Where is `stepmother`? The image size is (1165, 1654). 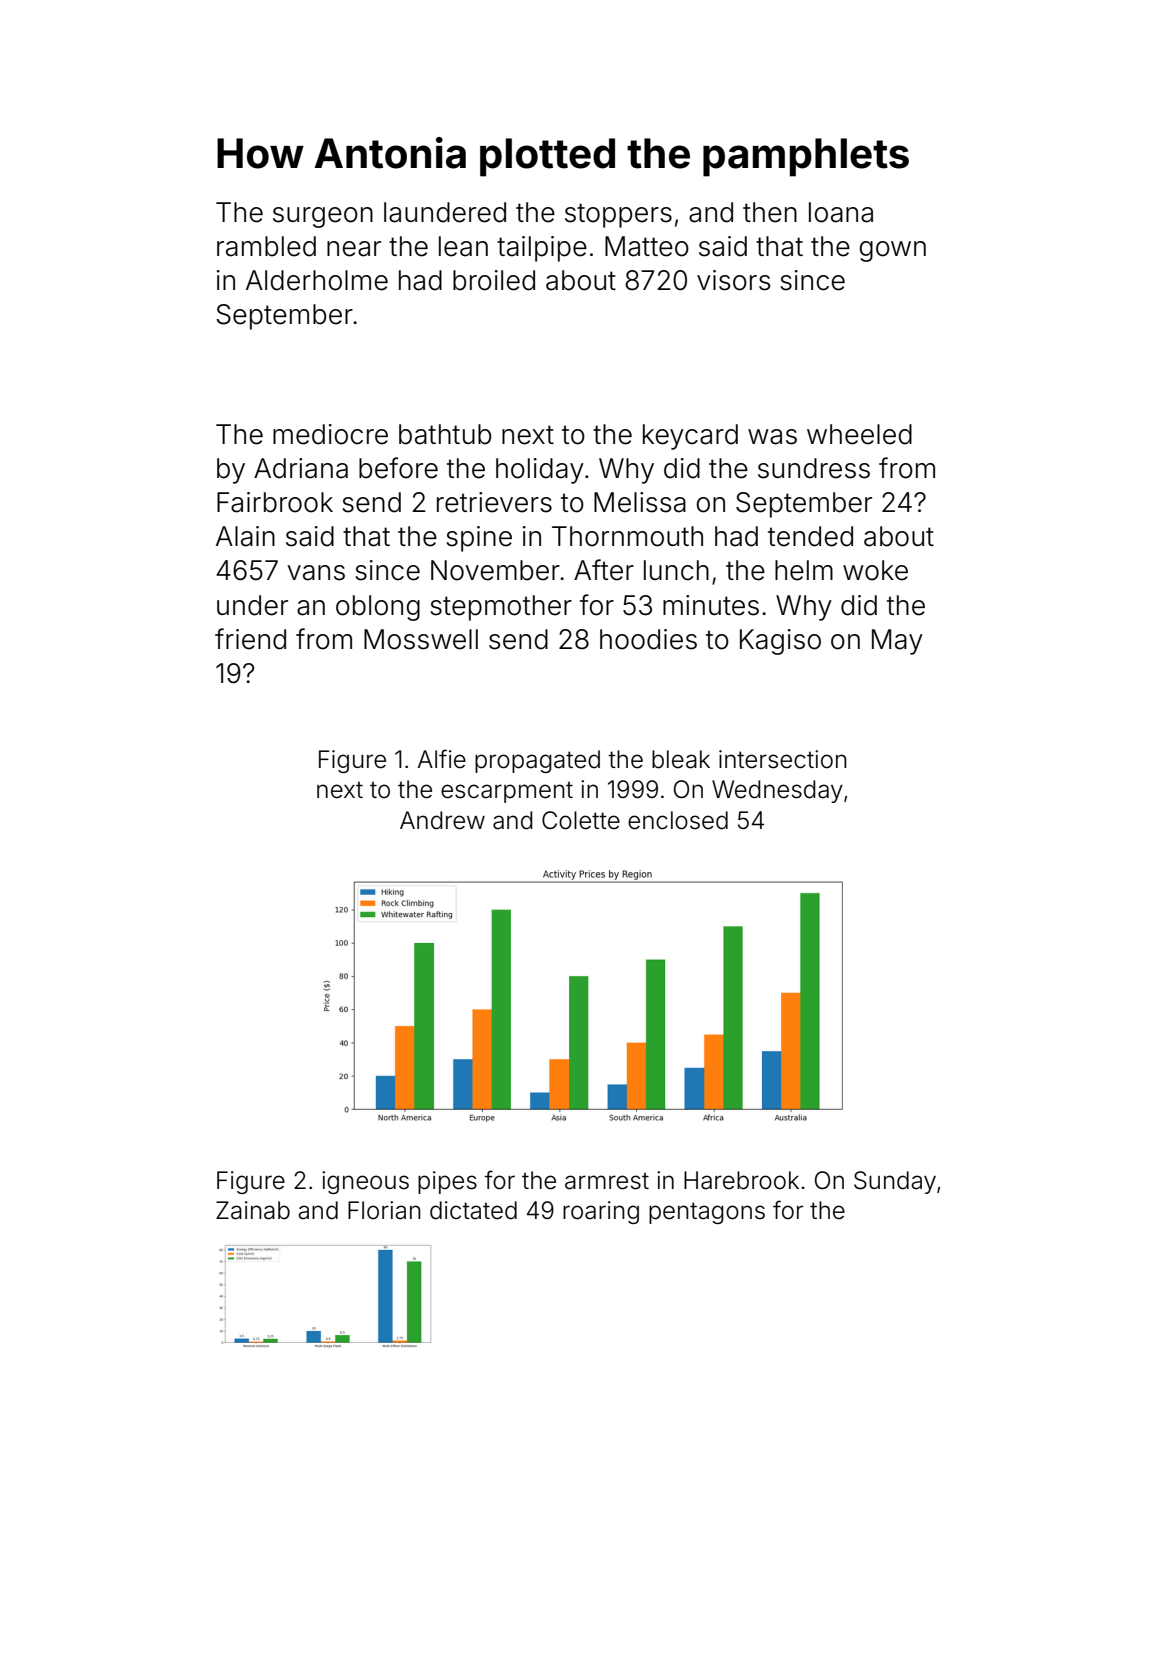
stepmother is located at coordinates (501, 608).
